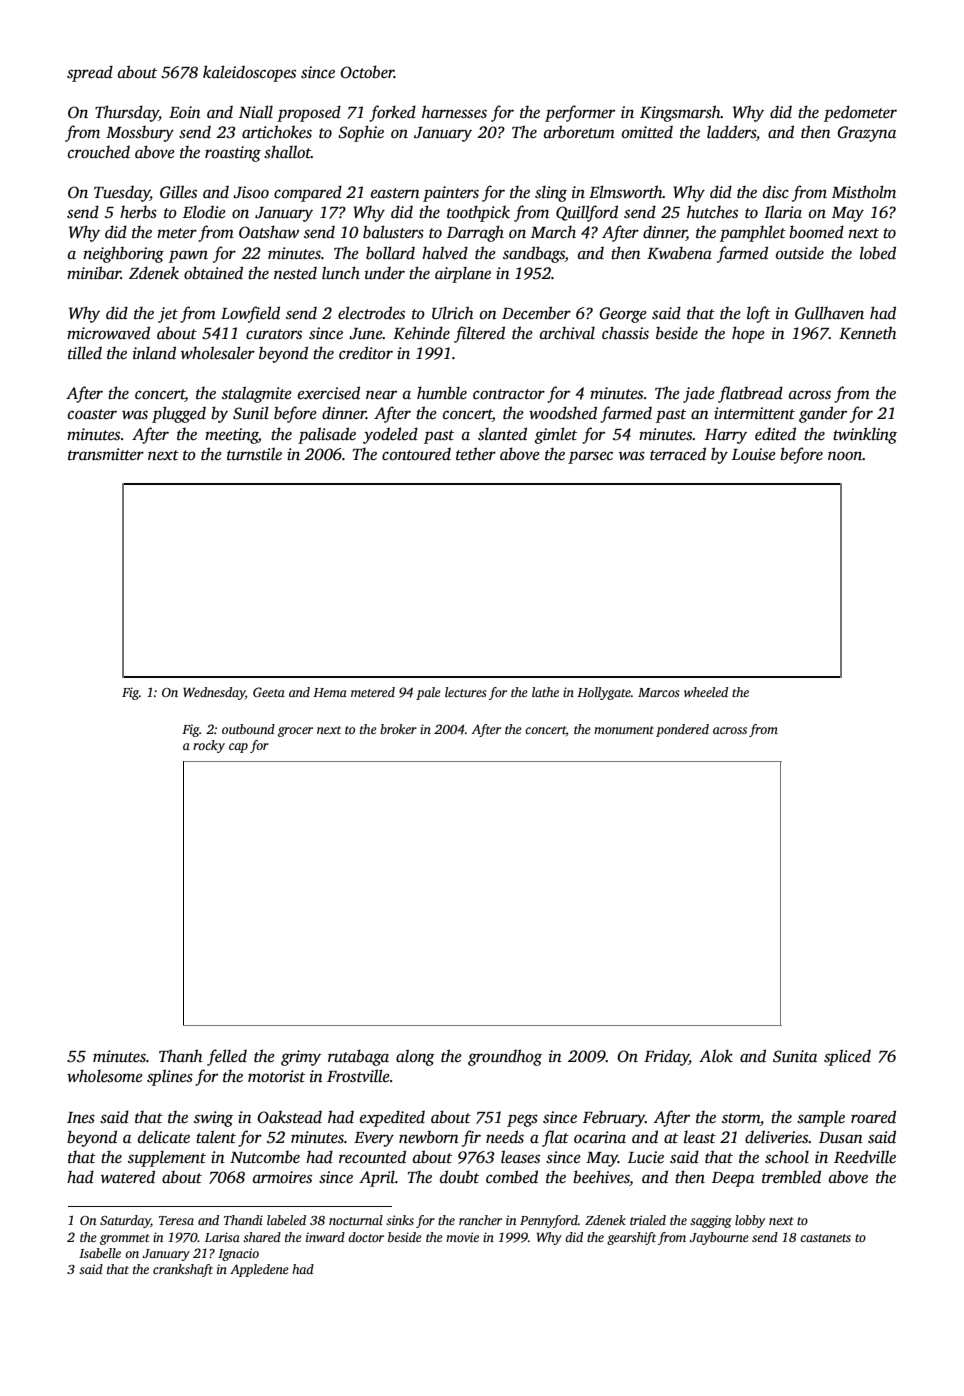 Image resolution: width=964 pixels, height=1396 pixels. What do you see at coordinates (100, 1253) in the screenshot?
I see `Isabelle` at bounding box center [100, 1253].
